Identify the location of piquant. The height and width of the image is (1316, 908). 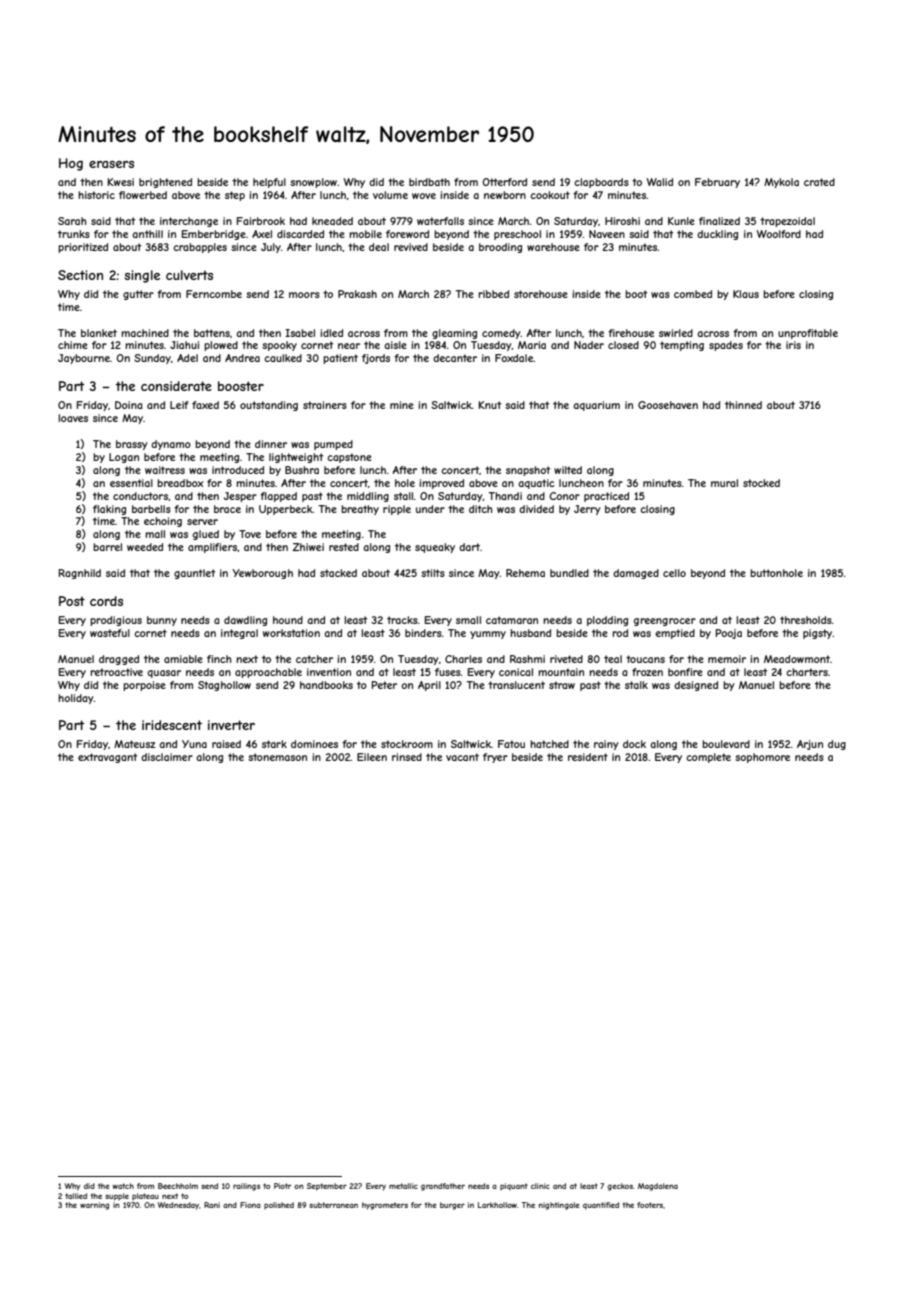
(514, 1186).
